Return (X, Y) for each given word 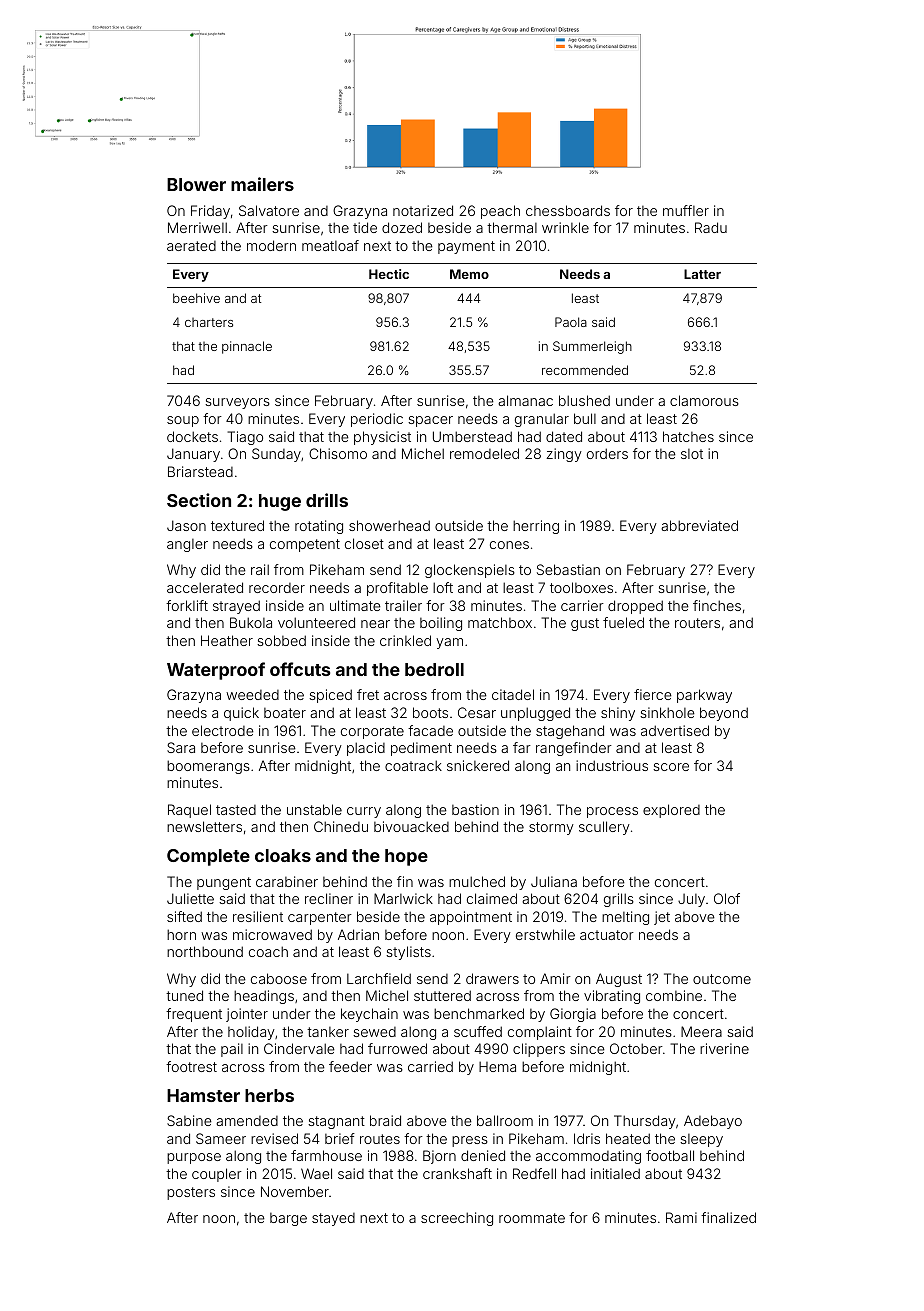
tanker (328, 1032)
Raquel (189, 811)
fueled (623, 622)
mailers (262, 184)
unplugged (535, 714)
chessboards (568, 210)
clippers (539, 1050)
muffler (686, 210)
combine (674, 995)
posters (191, 1193)
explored (671, 811)
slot (692, 454)
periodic (377, 420)
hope (406, 857)
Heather (227, 640)
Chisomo (338, 453)
